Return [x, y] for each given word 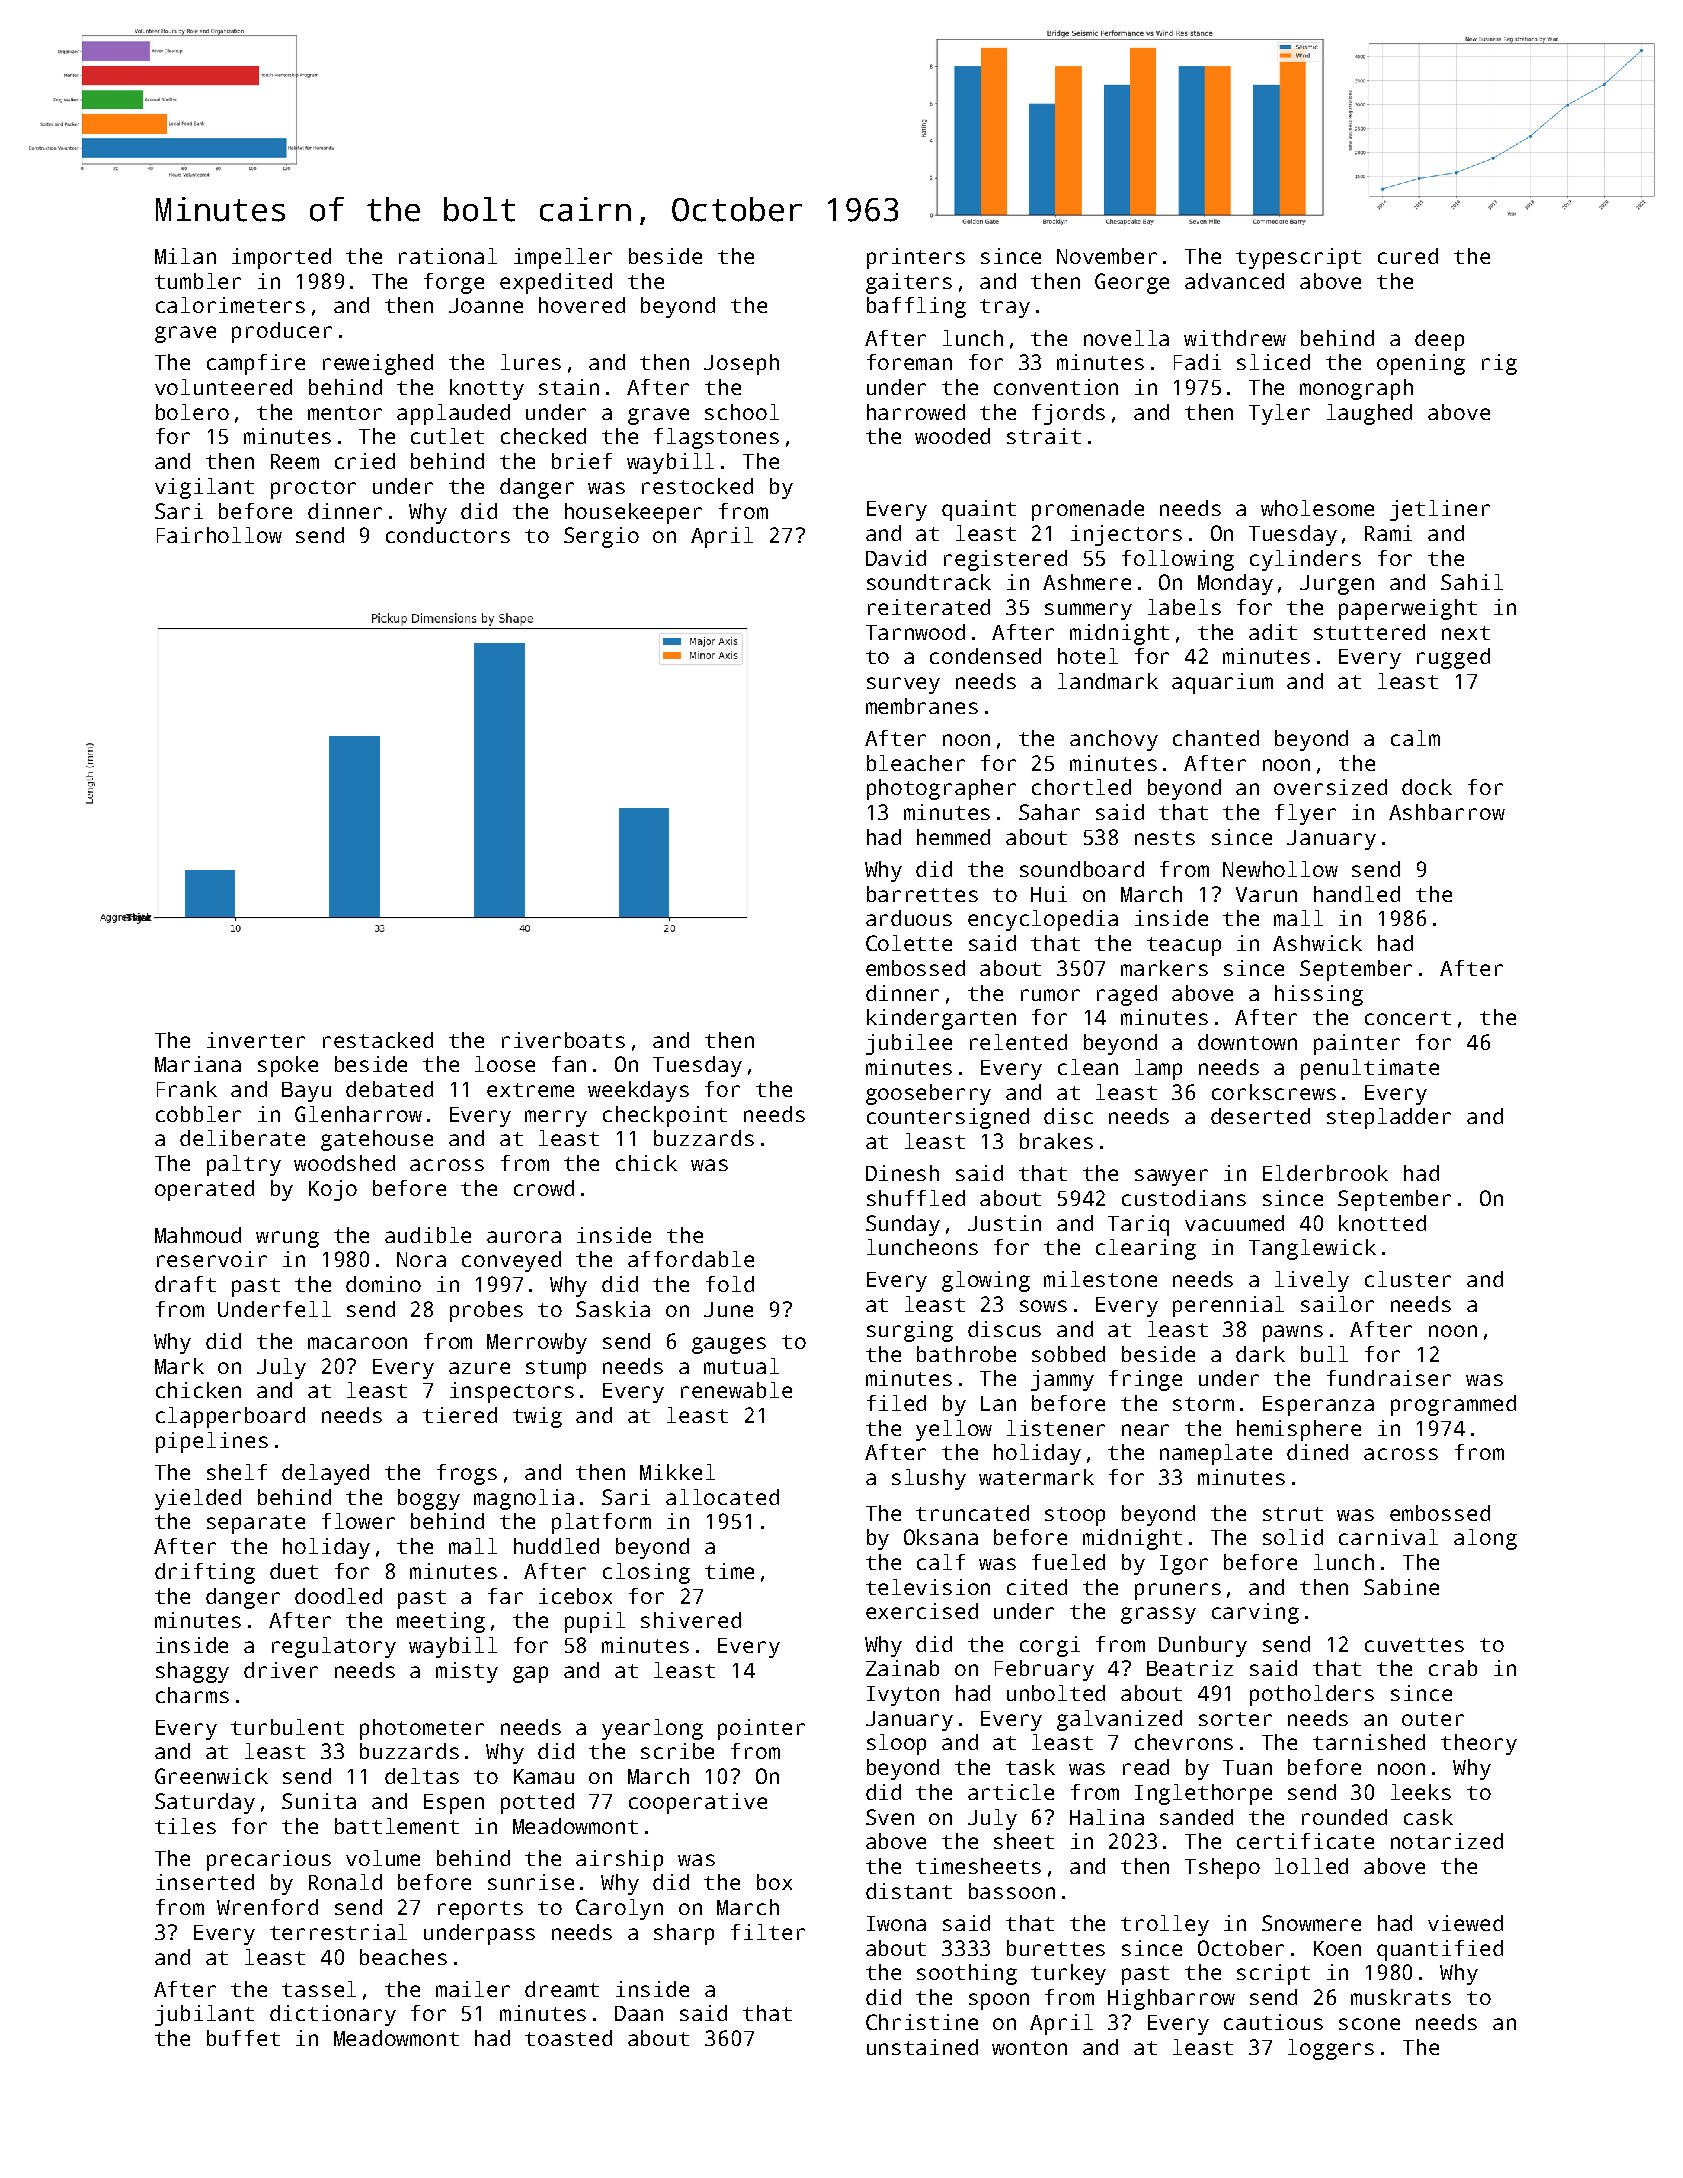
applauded [453, 414]
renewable [736, 1390]
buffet [243, 2038]
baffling [916, 307]
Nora [421, 1259]
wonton [1029, 2048]
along [1485, 1539]
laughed [1369, 414]
